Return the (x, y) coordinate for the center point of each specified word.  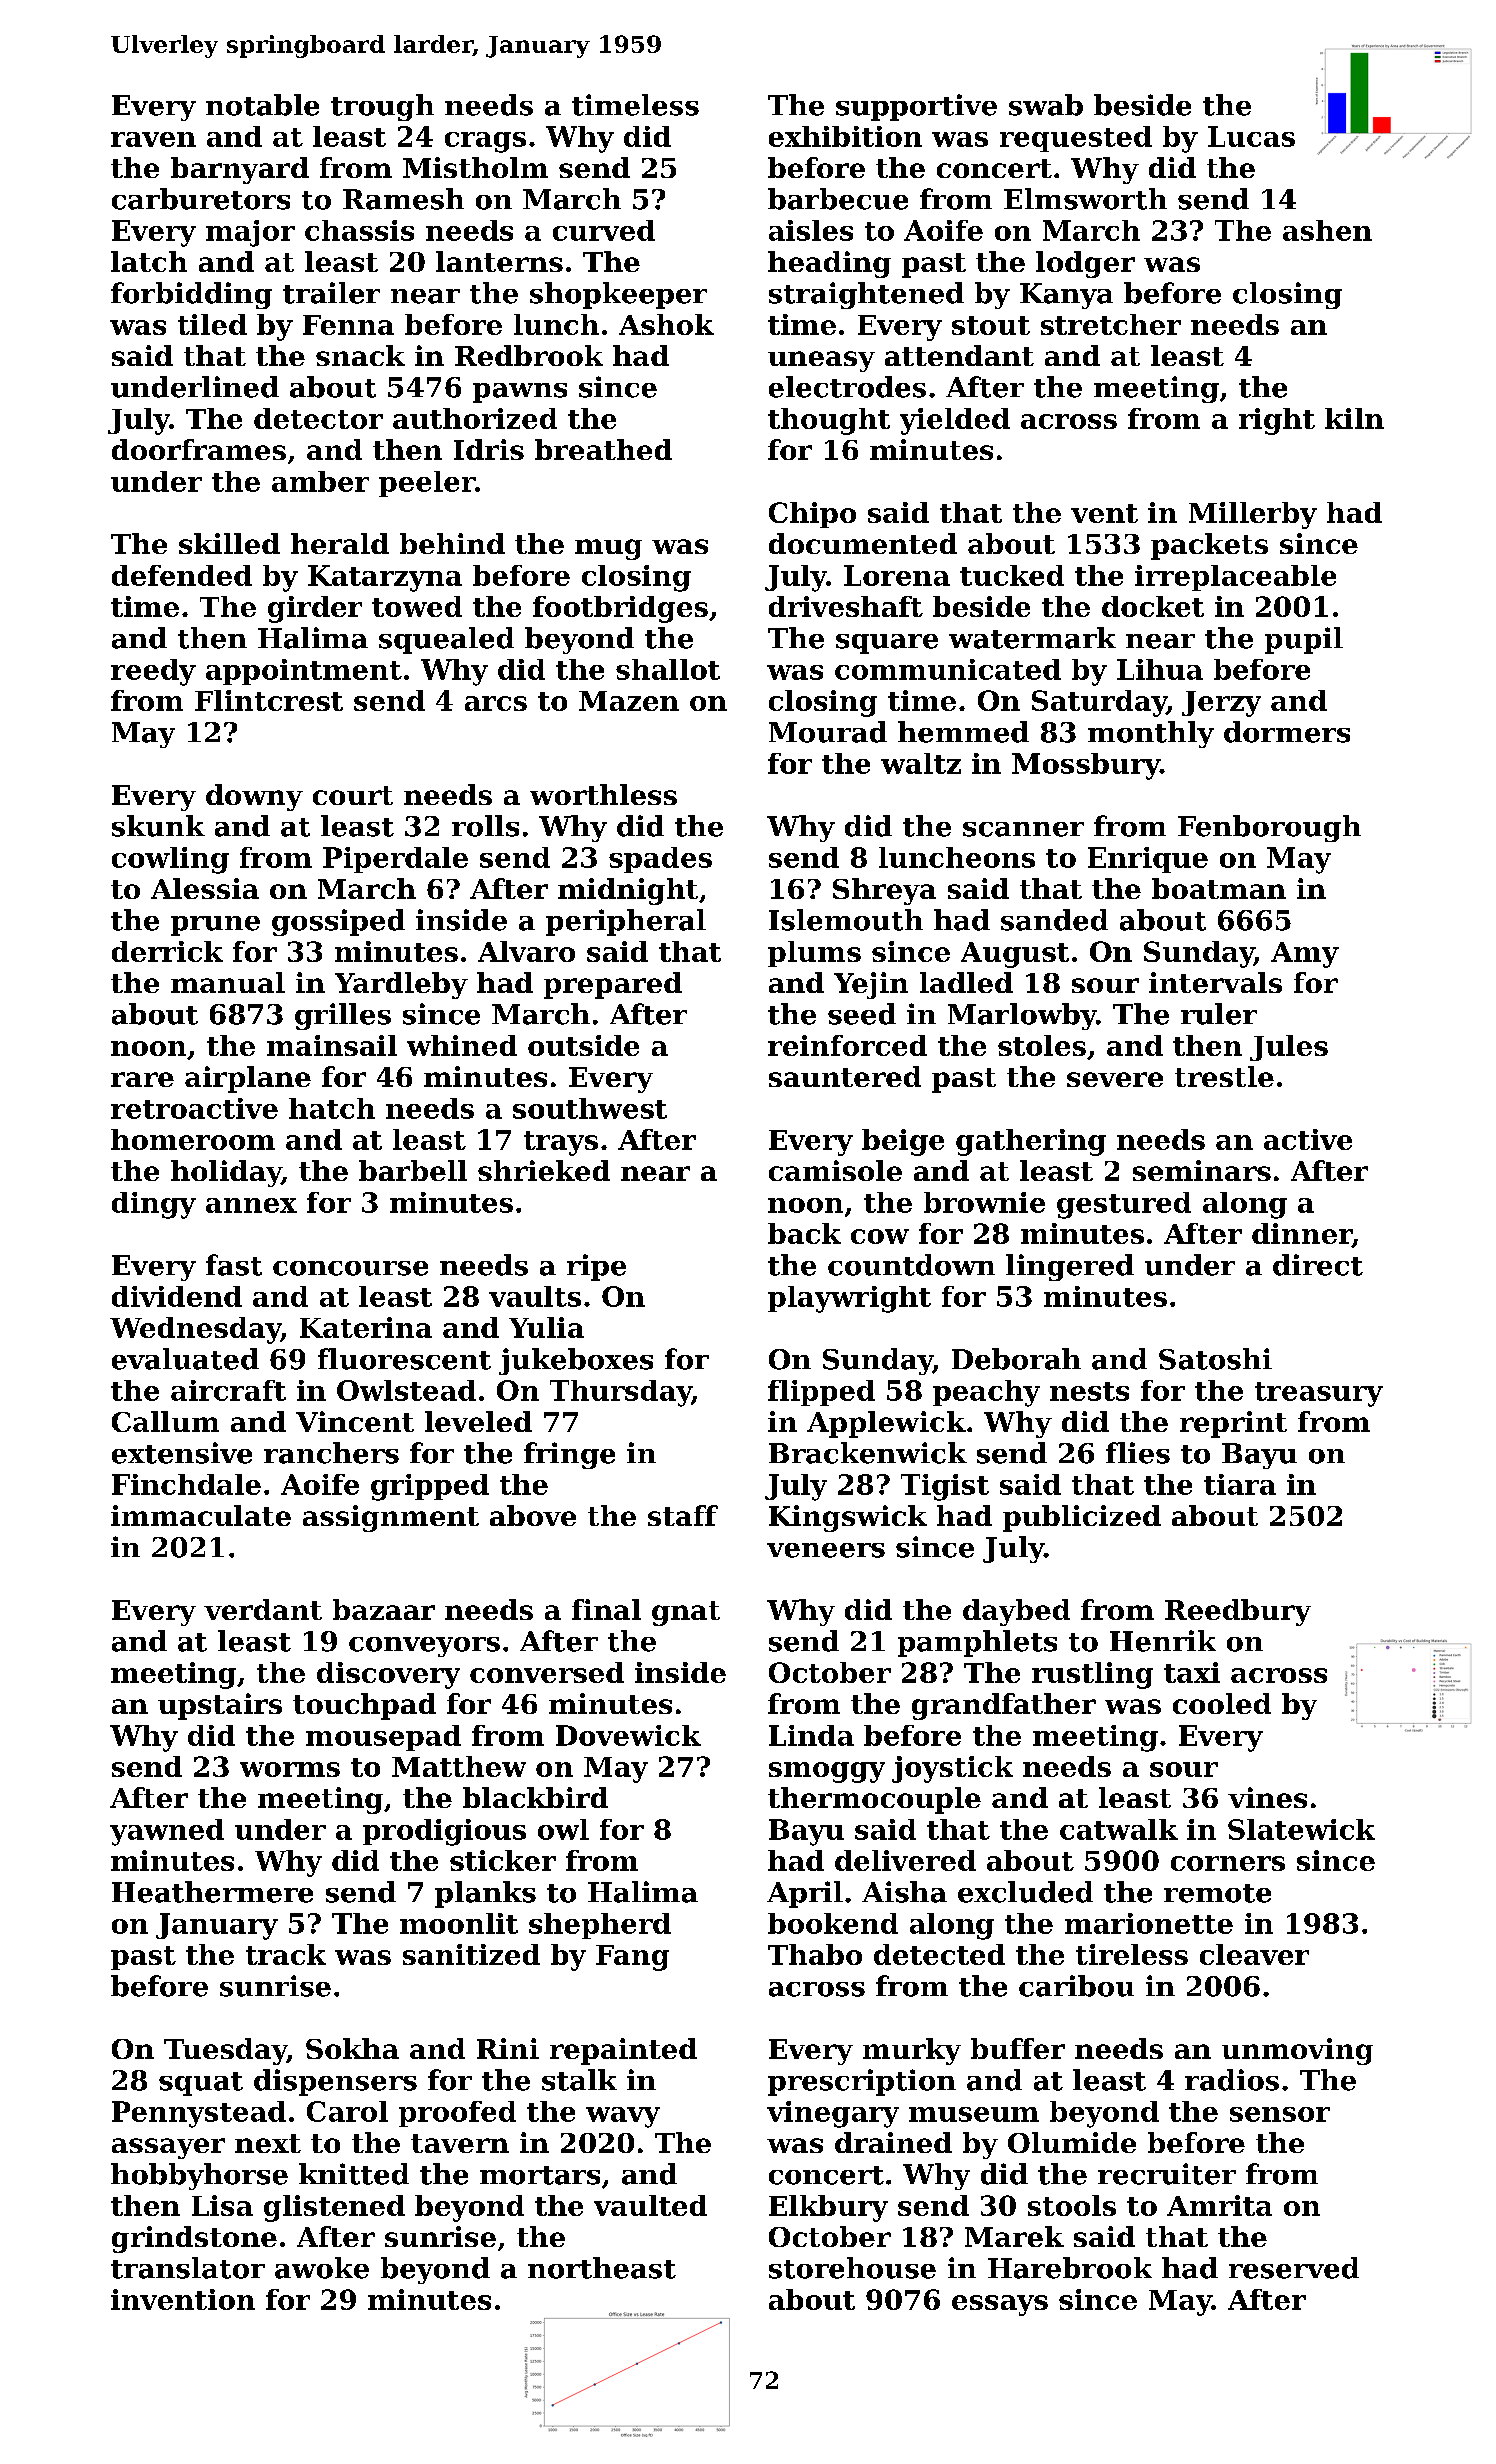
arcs (496, 703)
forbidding (191, 295)
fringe (569, 1455)
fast (234, 1265)
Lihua (1160, 669)
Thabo (815, 1954)
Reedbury (1238, 1612)
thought (829, 421)
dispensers (335, 2082)
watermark (1032, 638)
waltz (921, 763)
